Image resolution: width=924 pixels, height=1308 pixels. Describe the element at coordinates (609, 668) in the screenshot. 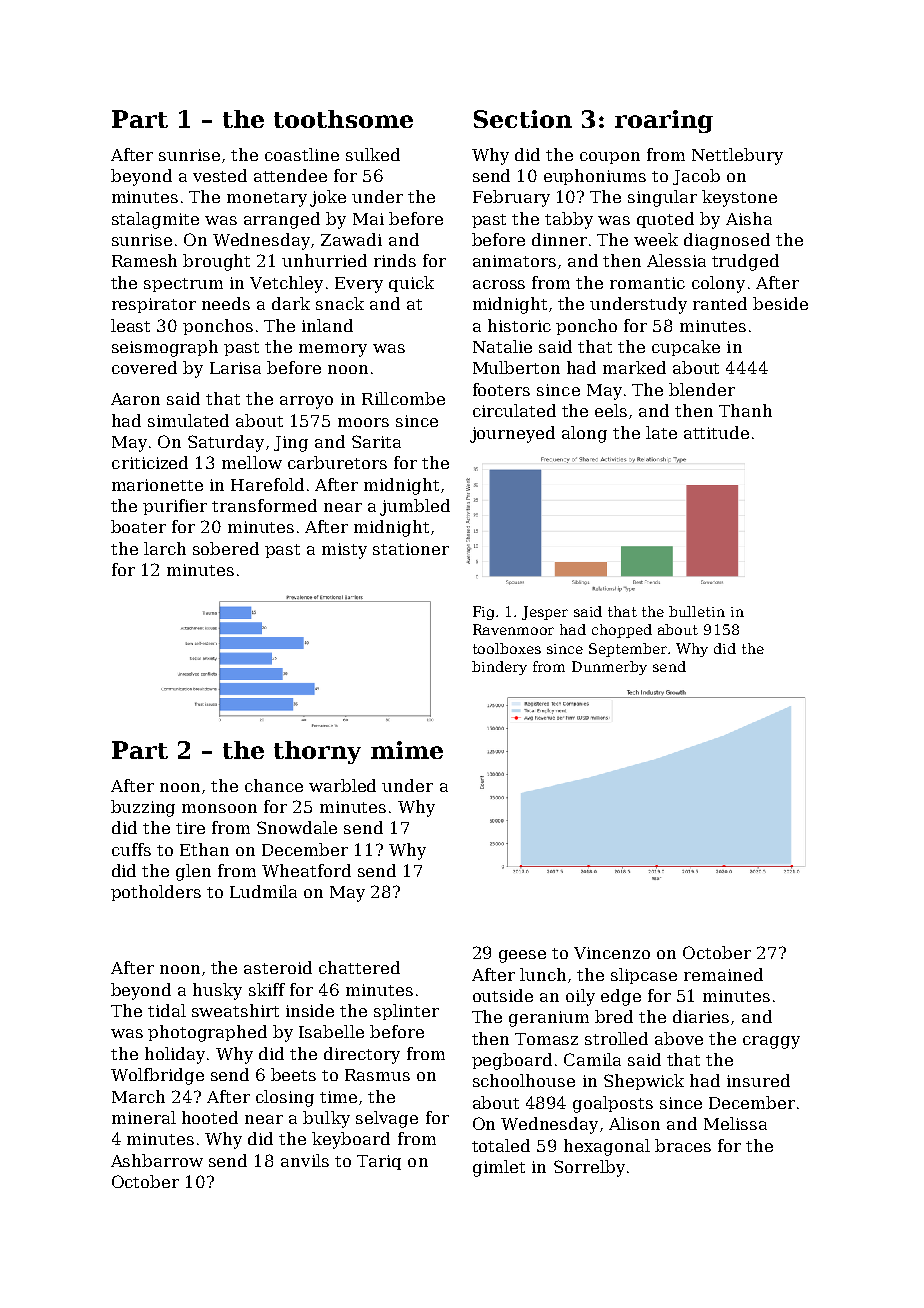

I see `Dunmerby` at that location.
